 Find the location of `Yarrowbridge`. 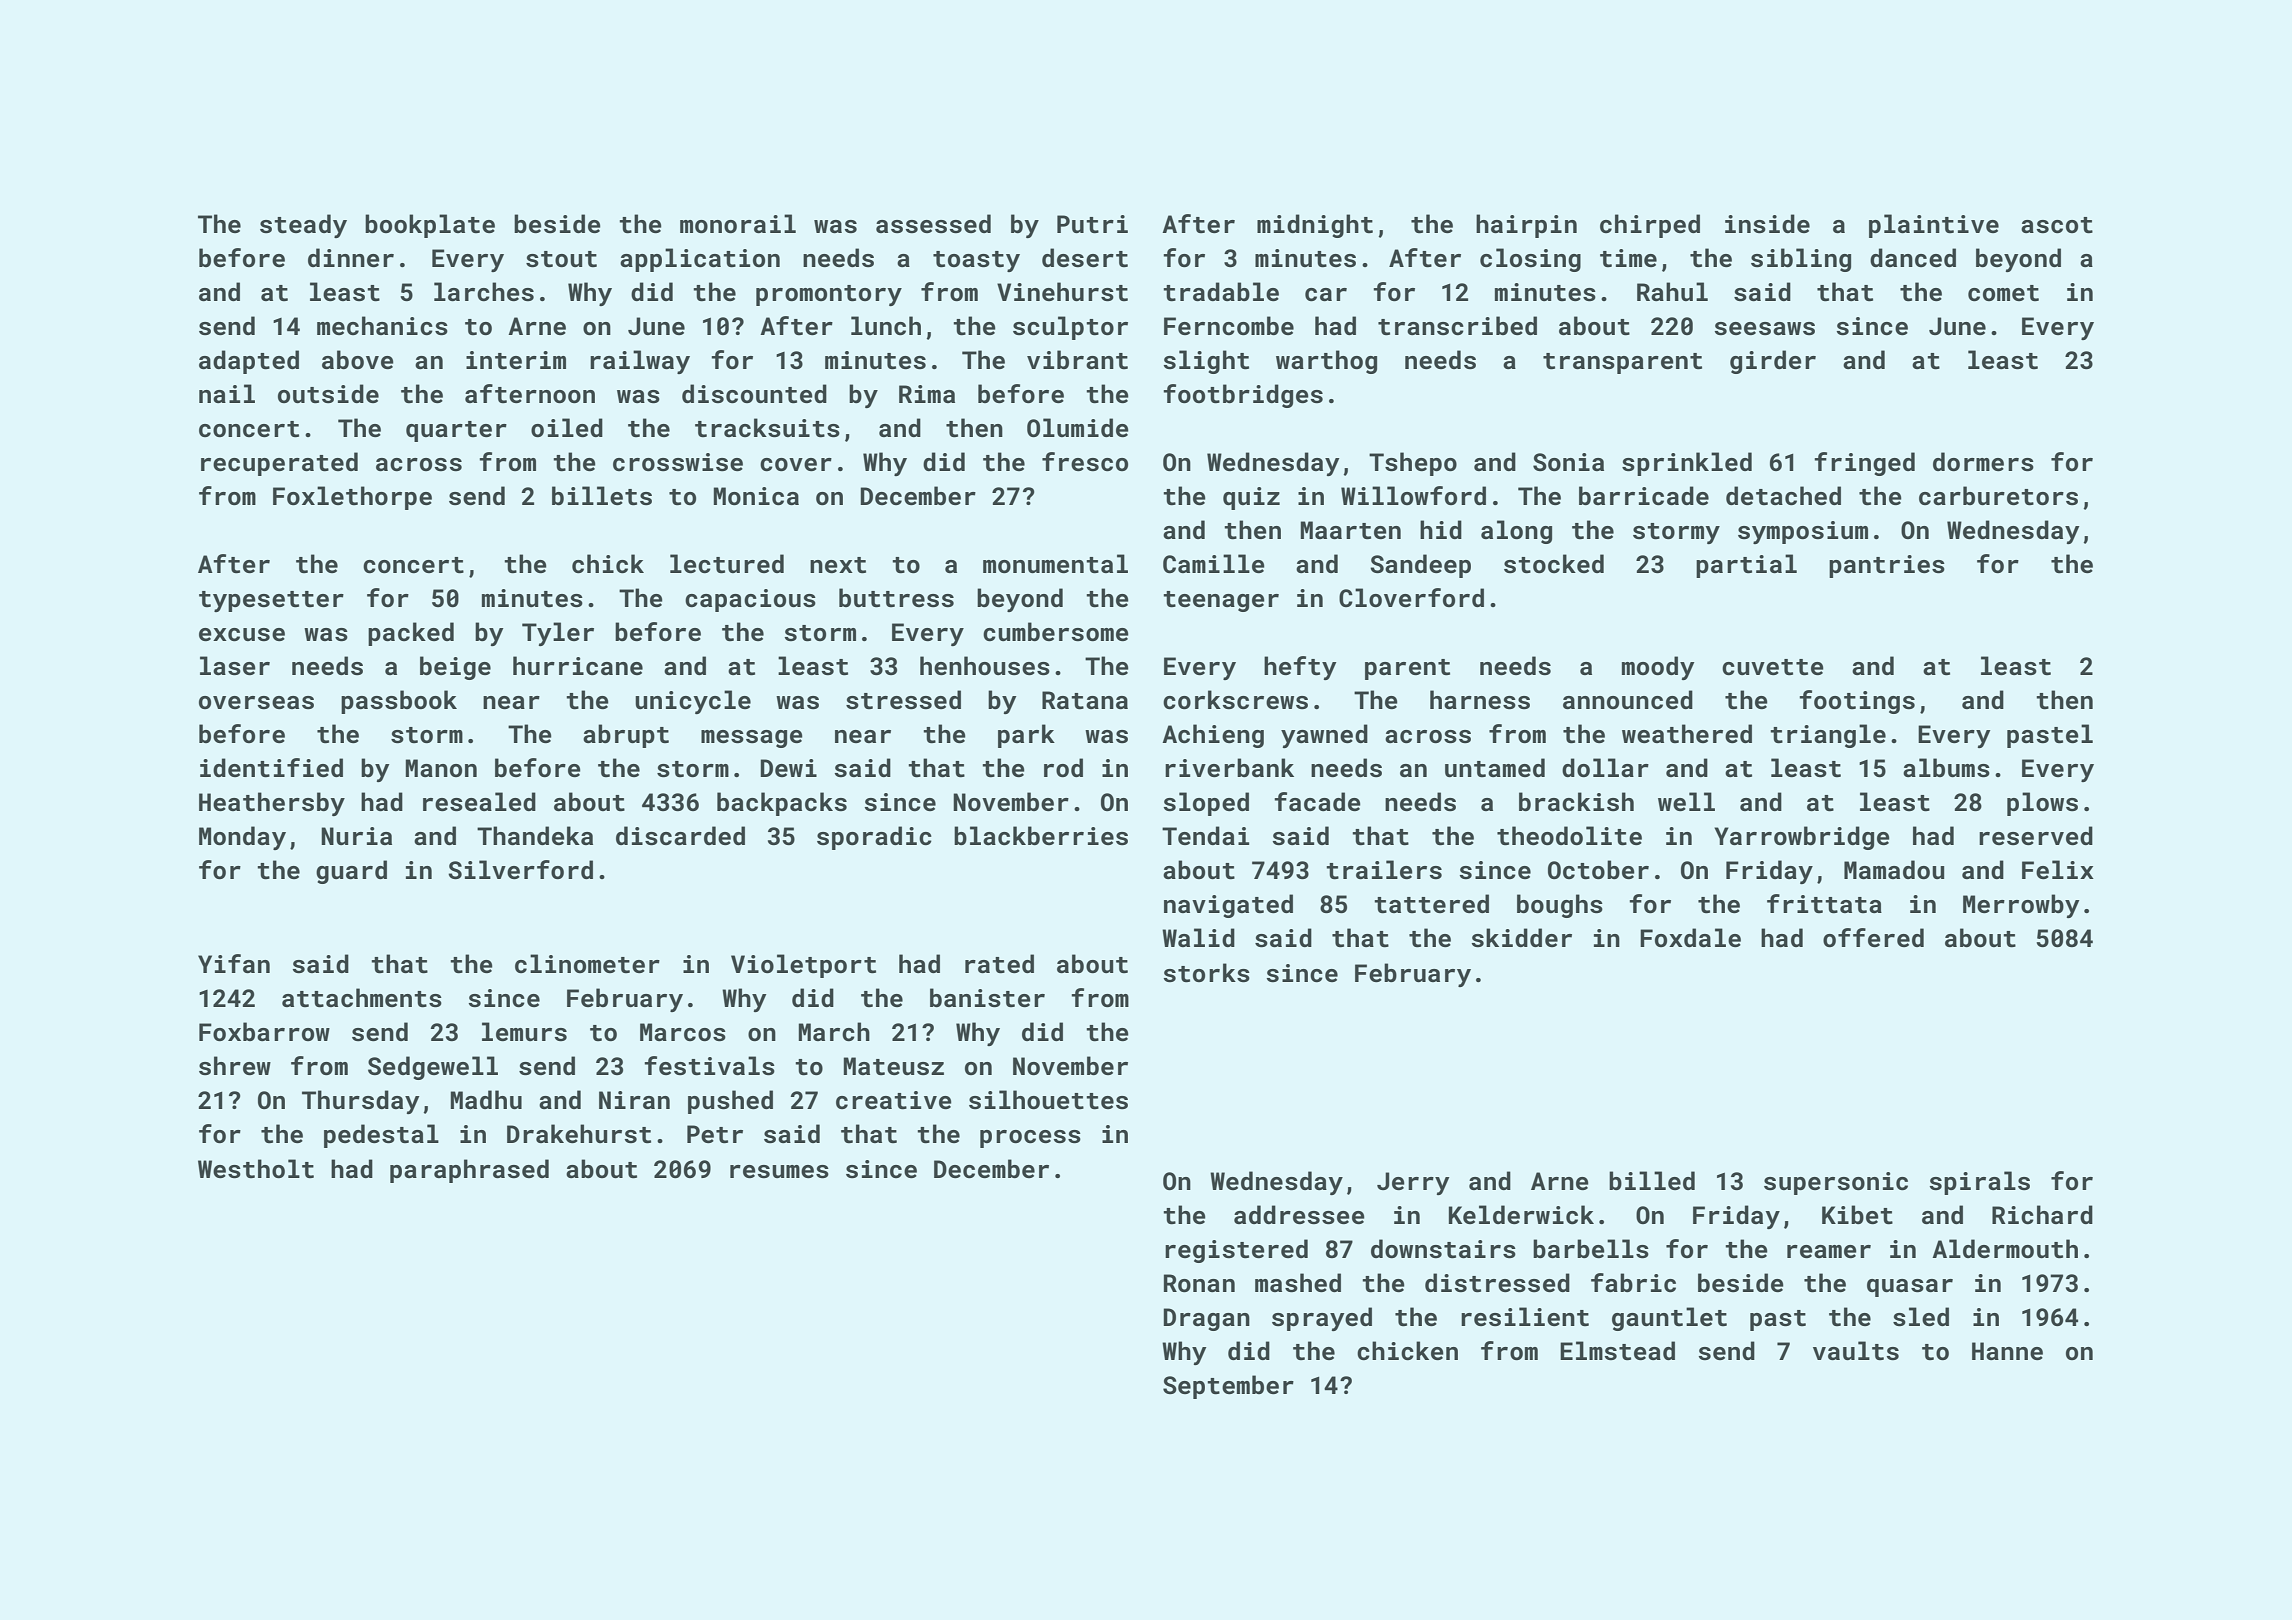

Yarrowbridge is located at coordinates (1802, 838).
